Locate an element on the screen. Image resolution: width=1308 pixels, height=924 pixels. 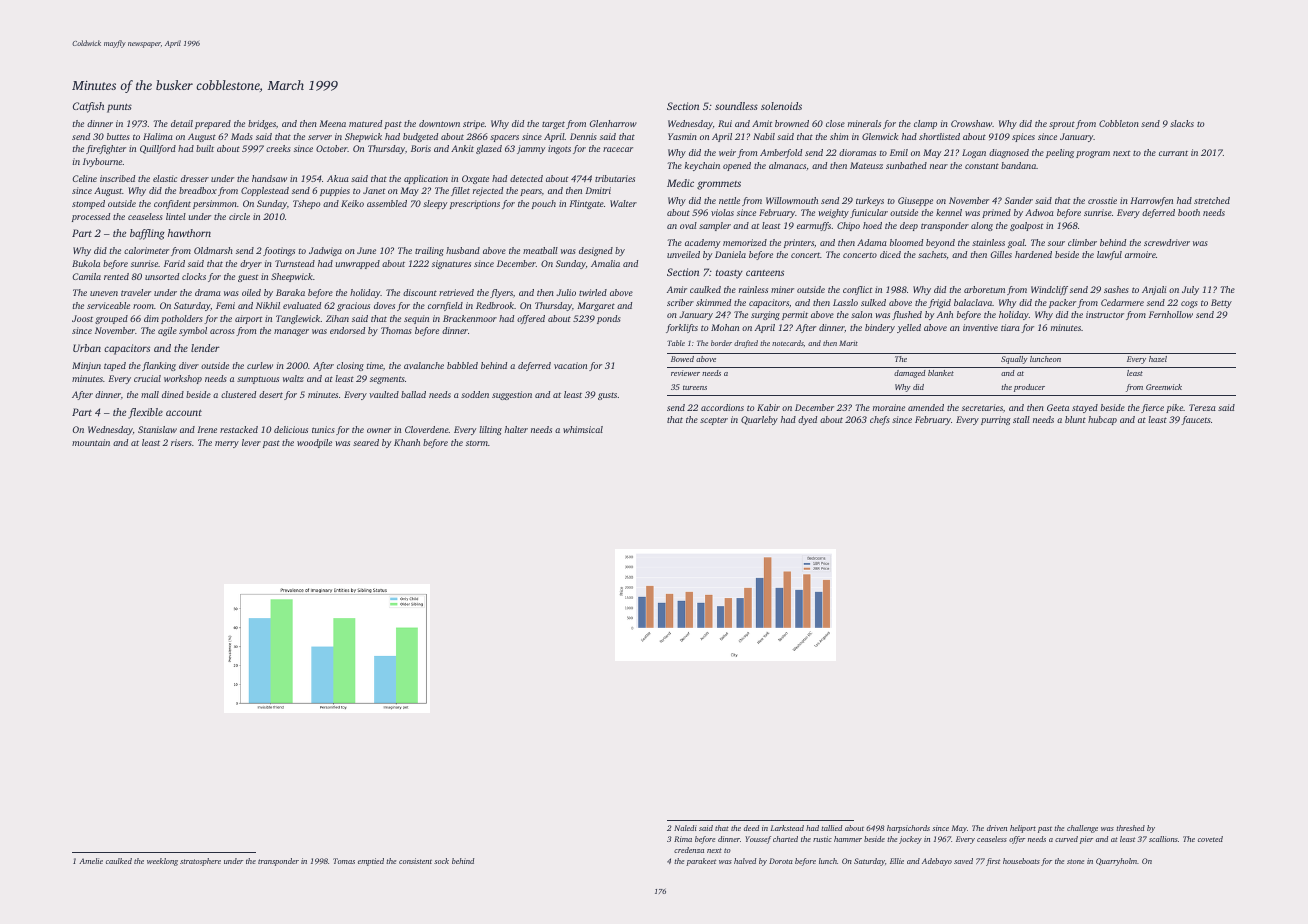
clamp is located at coordinates (925, 124).
